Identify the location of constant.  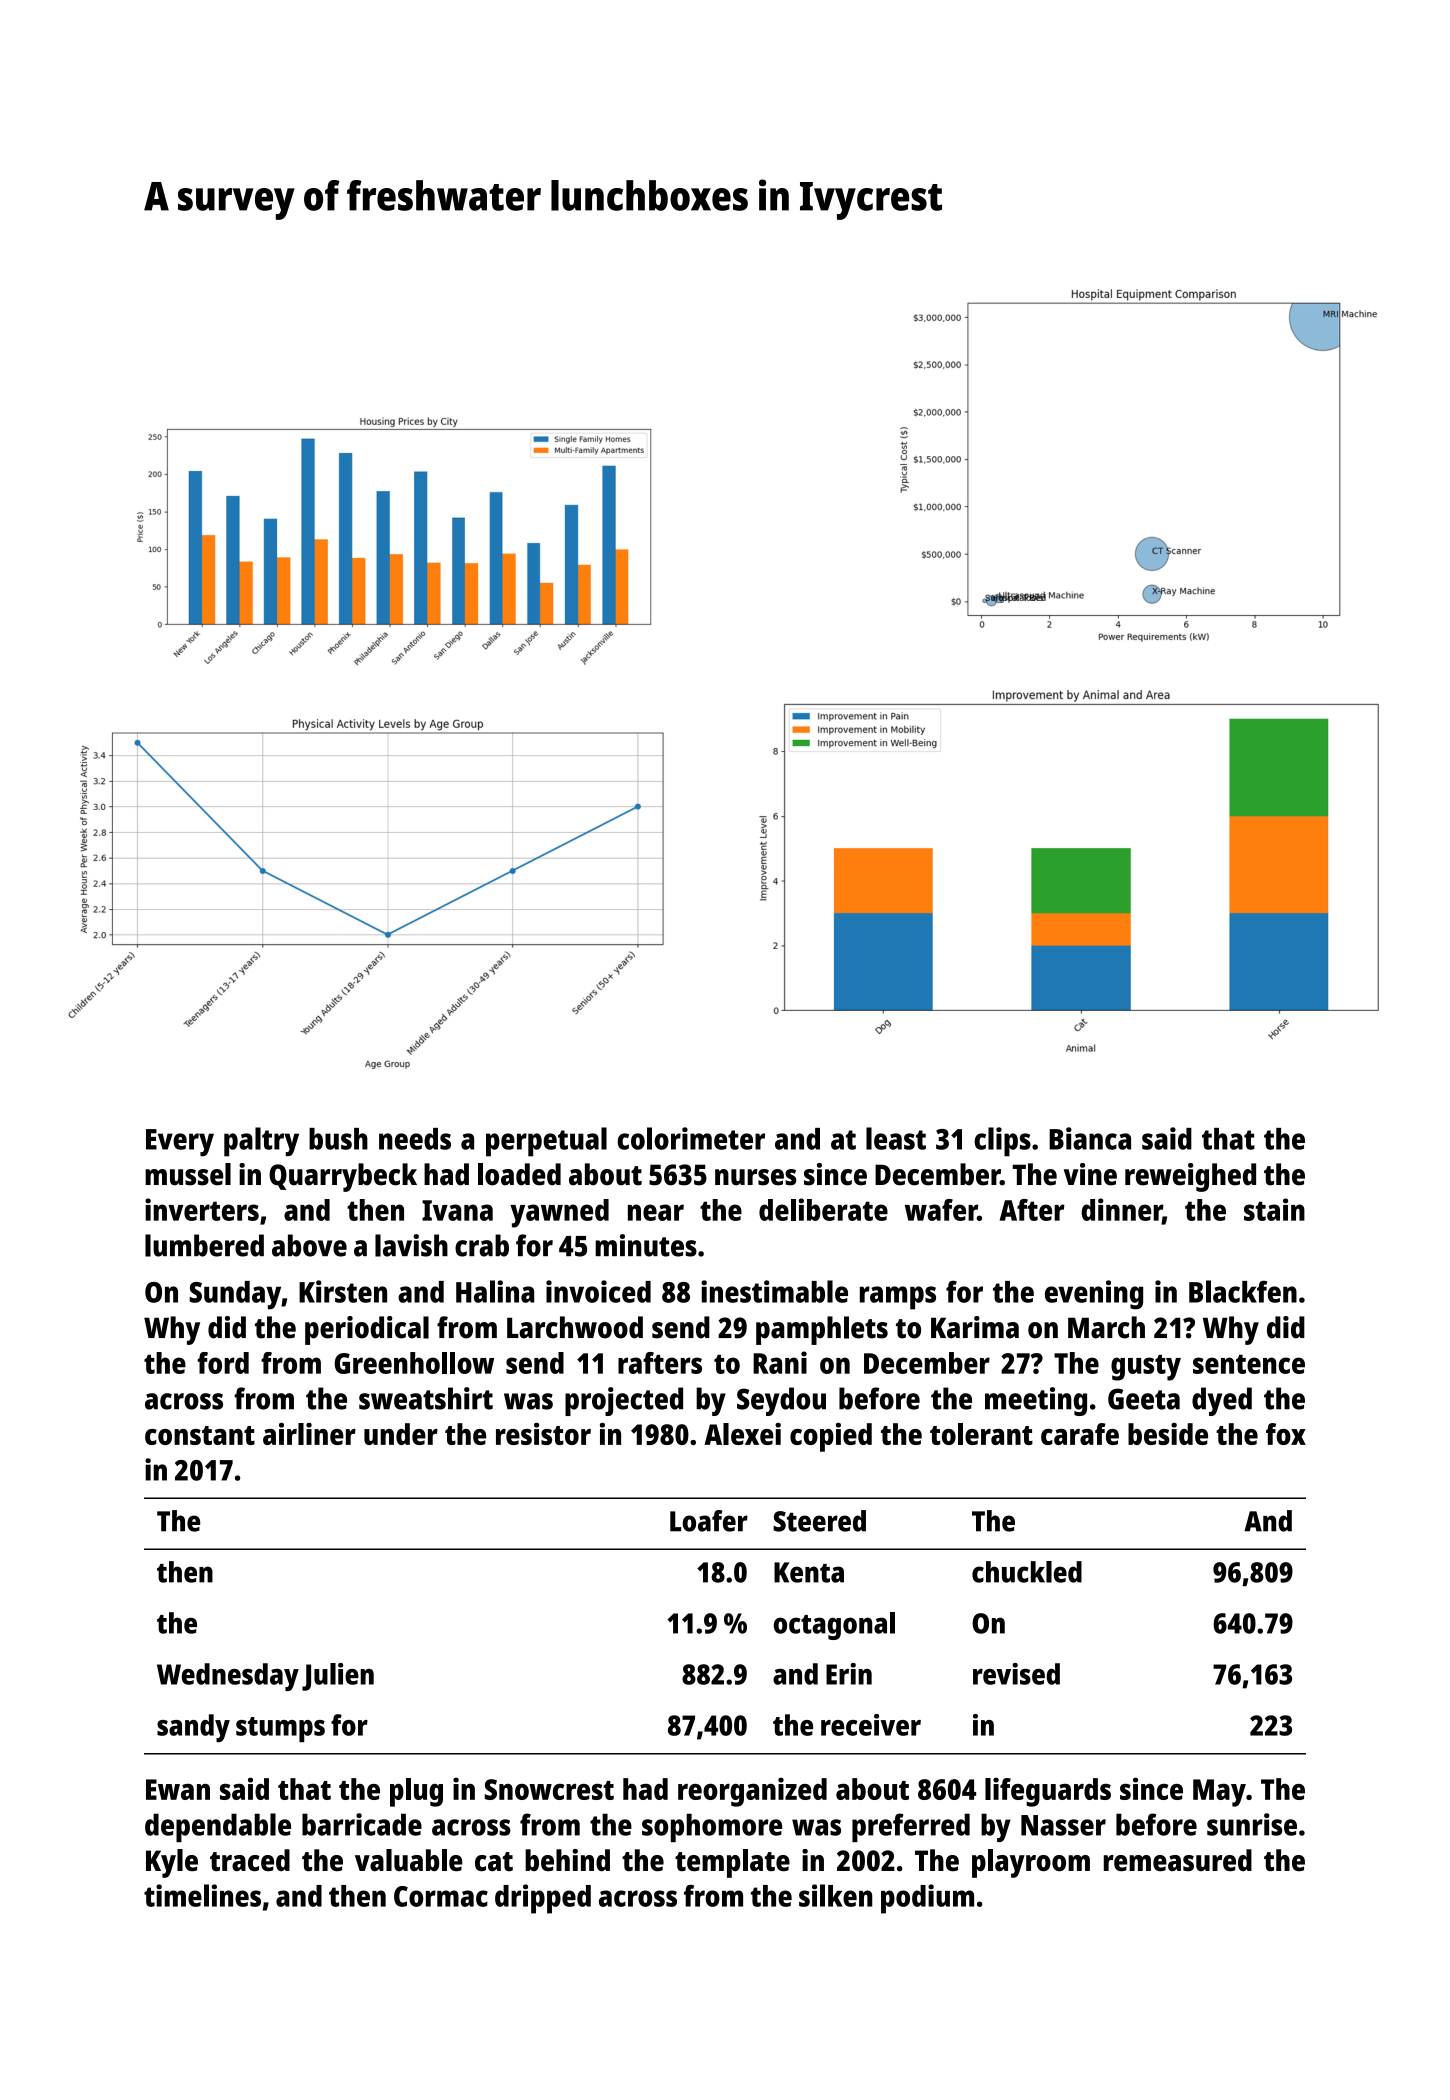
(200, 1435).
